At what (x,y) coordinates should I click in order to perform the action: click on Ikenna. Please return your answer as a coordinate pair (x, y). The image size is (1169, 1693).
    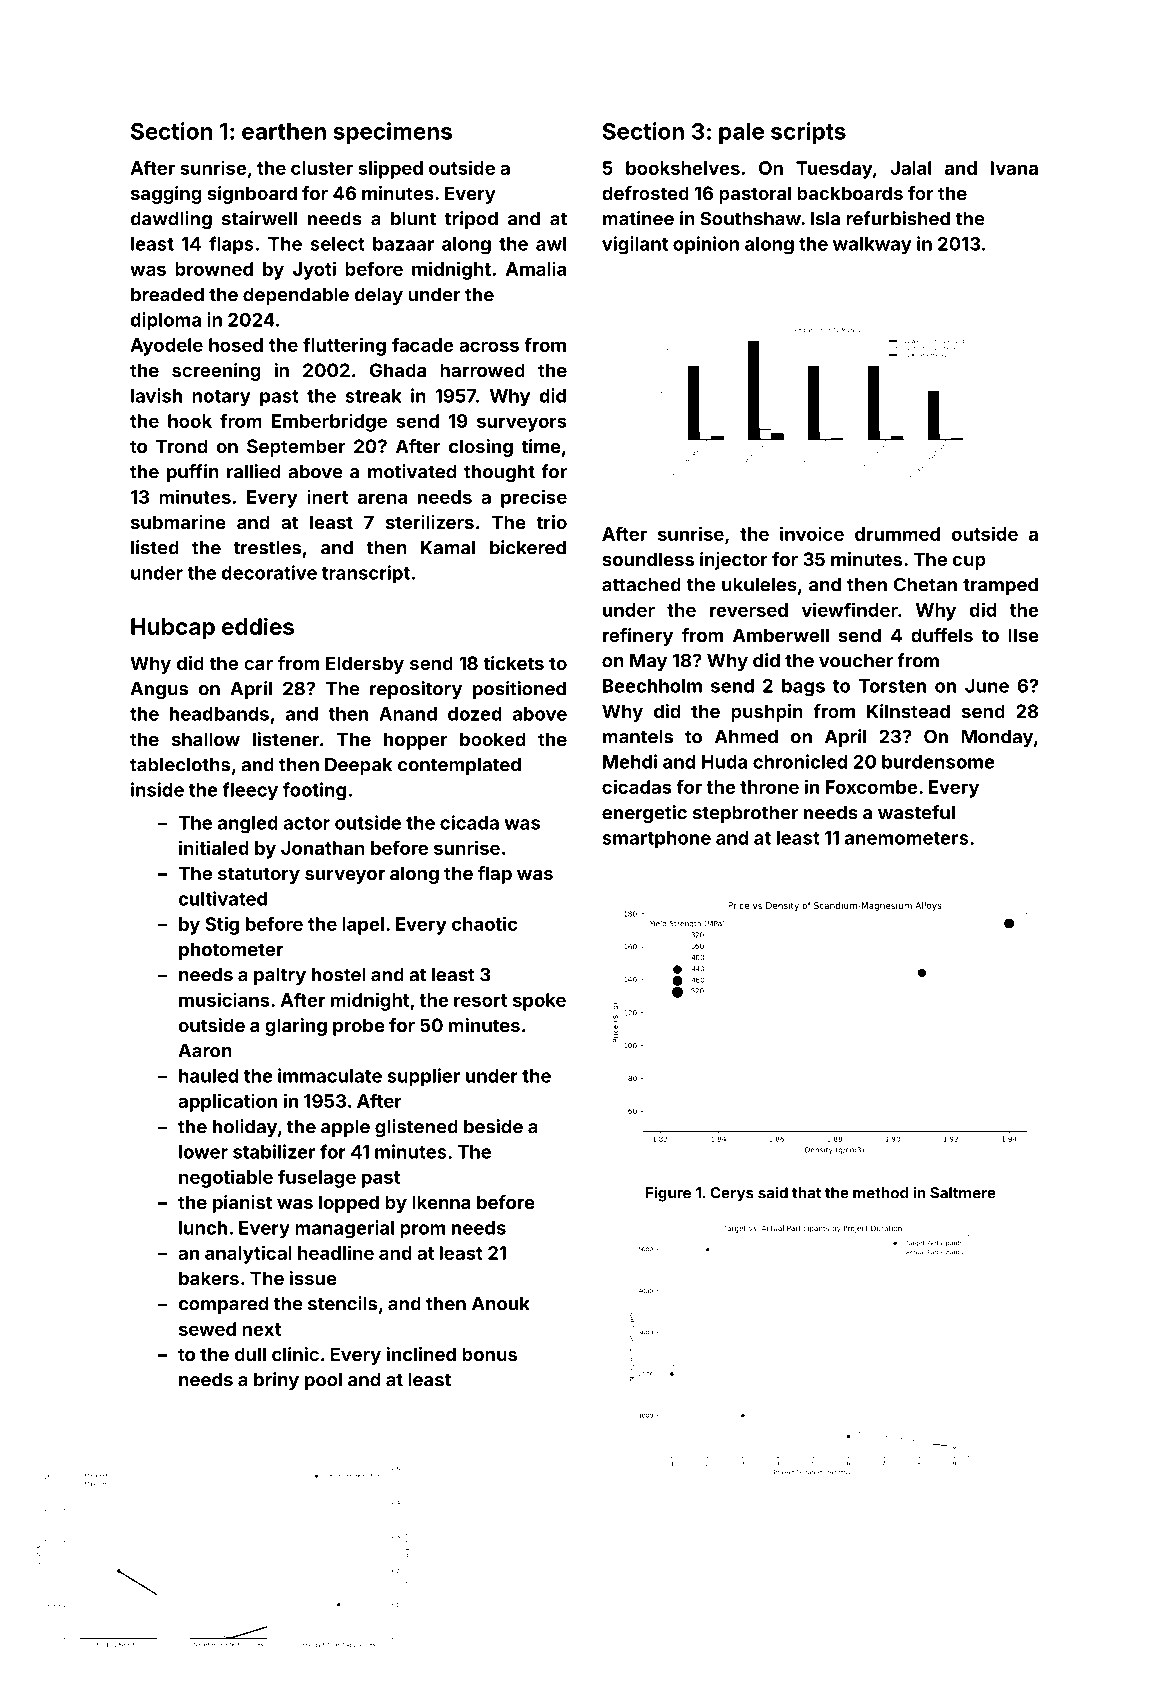
    Looking at the image, I should click on (441, 1202).
